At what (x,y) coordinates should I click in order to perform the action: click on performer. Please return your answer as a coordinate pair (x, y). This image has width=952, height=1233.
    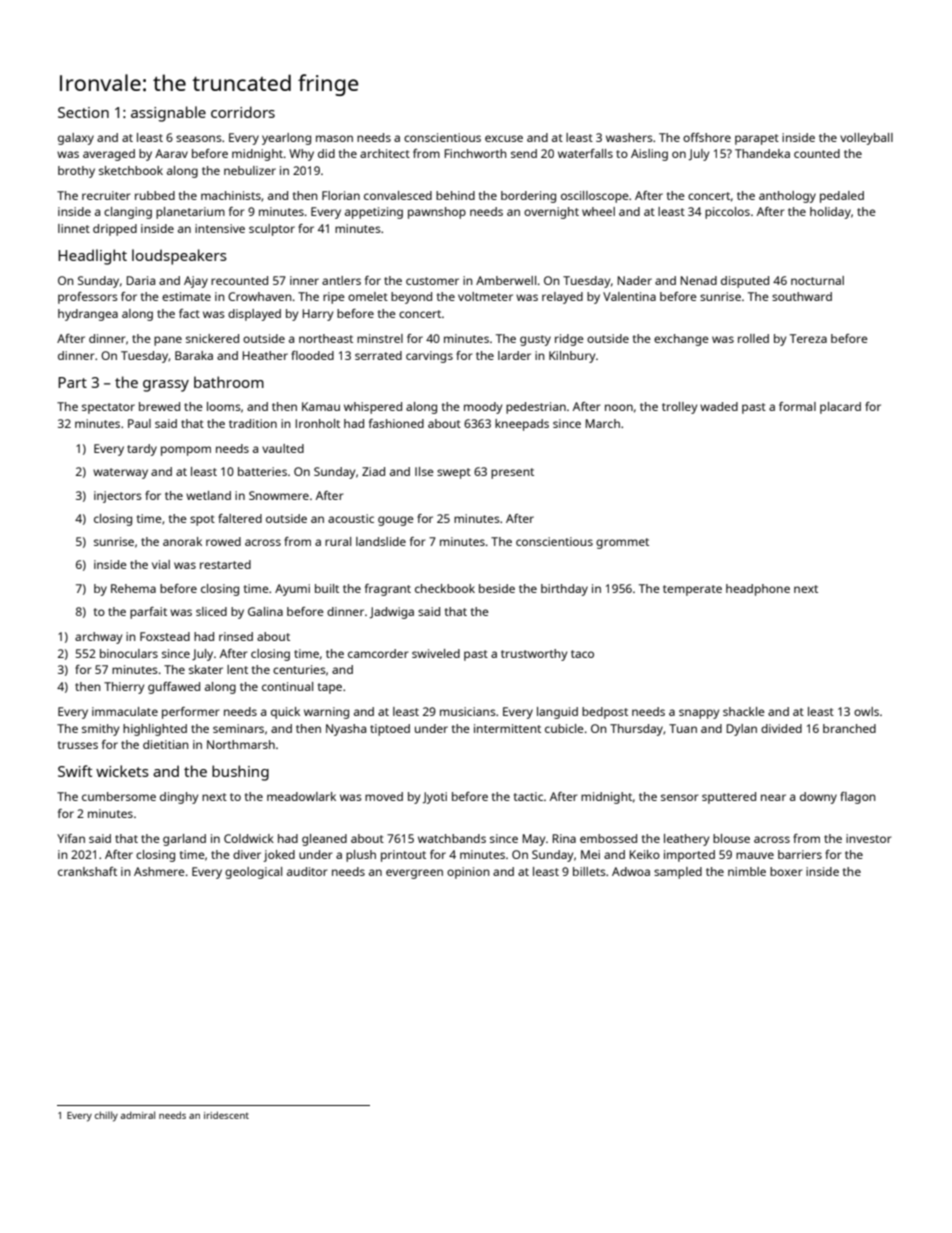
    Looking at the image, I should click on (191, 713).
